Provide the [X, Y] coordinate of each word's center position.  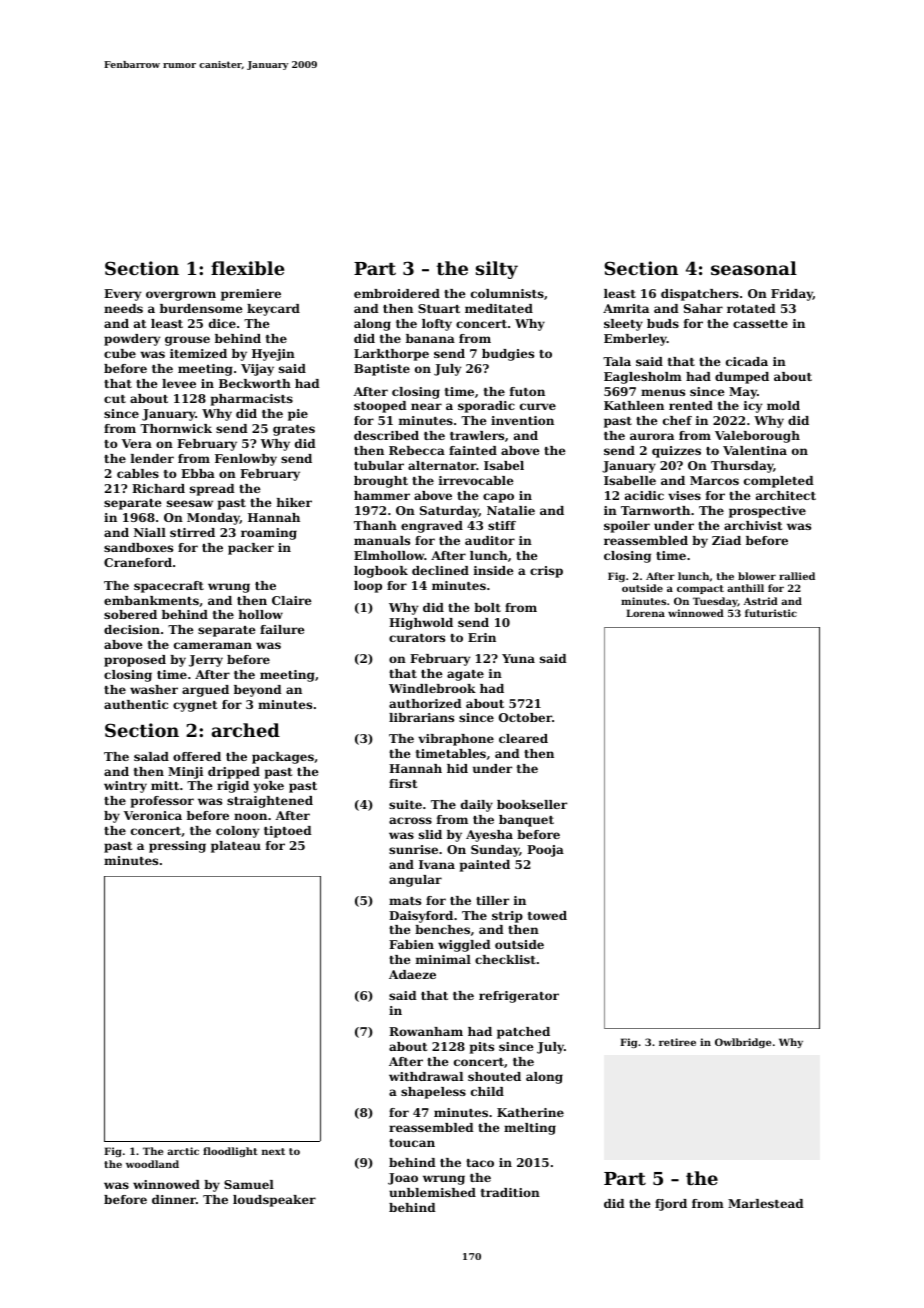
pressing [177, 847]
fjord [671, 1205]
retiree [677, 1042]
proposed [135, 661]
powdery [132, 340]
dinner [174, 1199]
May [743, 393]
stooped [380, 407]
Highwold [421, 624]
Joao [403, 1179]
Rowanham [426, 1031]
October [525, 717]
